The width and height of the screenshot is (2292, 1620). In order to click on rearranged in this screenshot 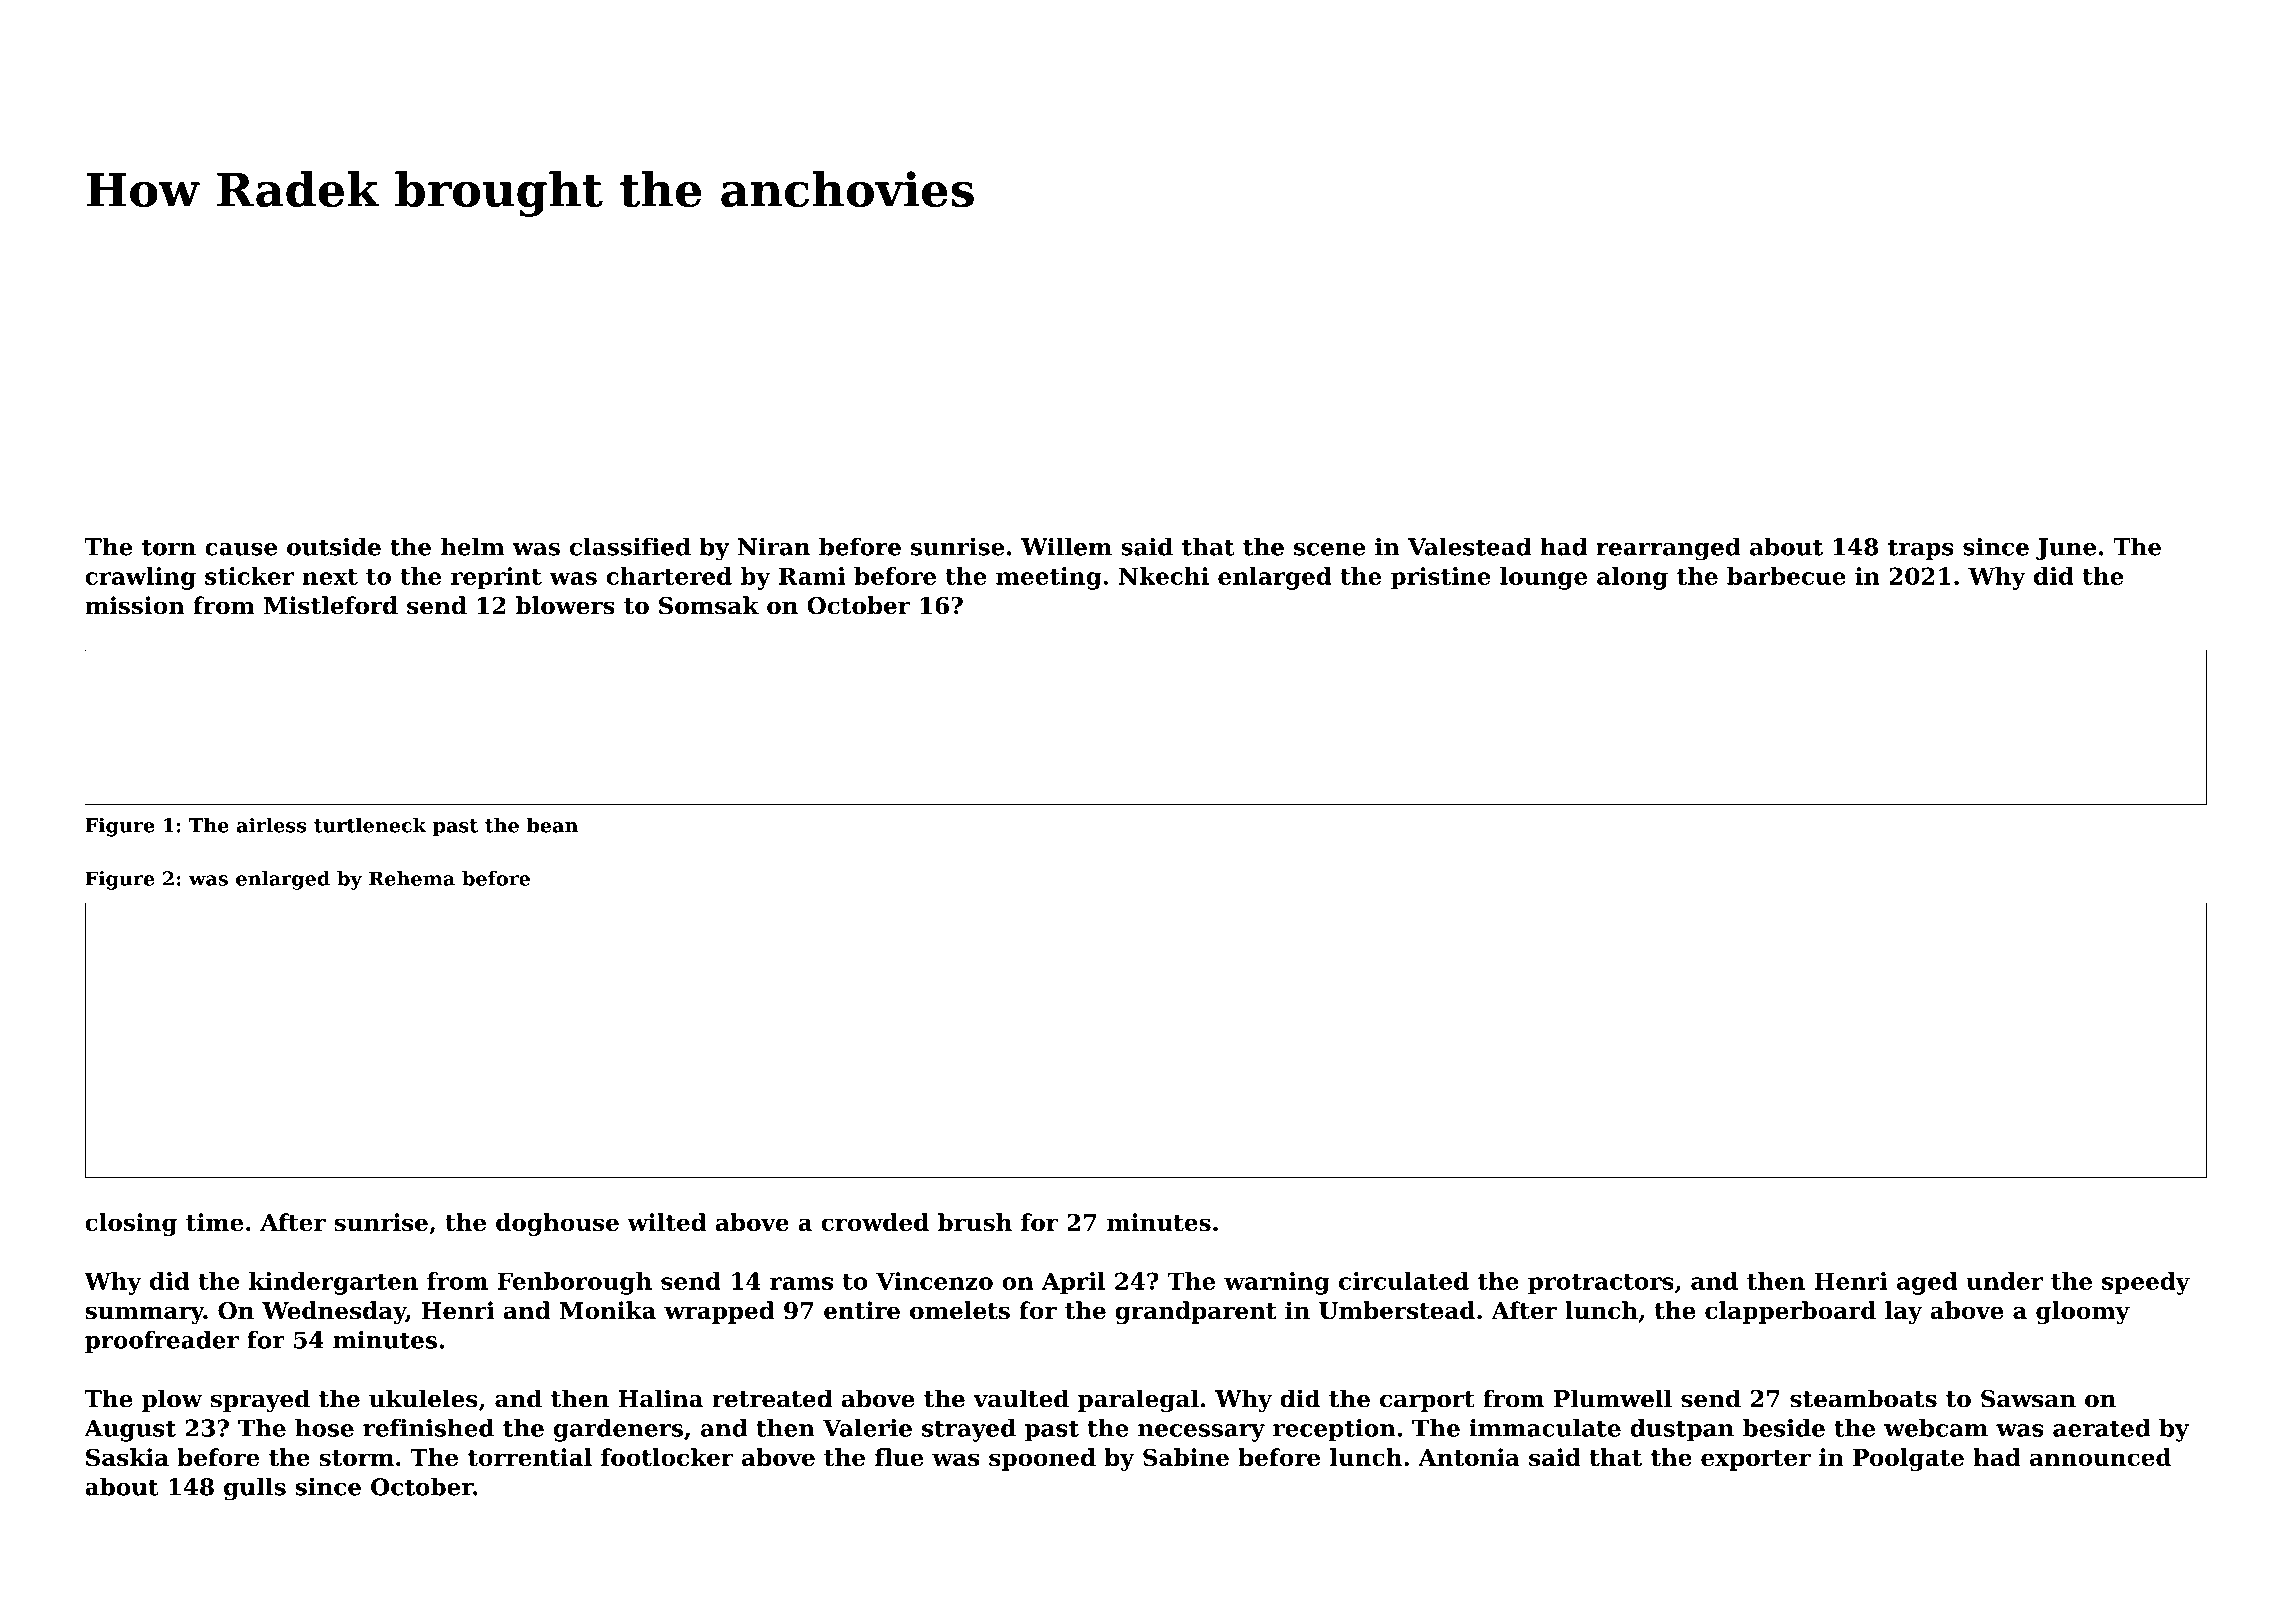, I will do `click(1668, 549)`.
